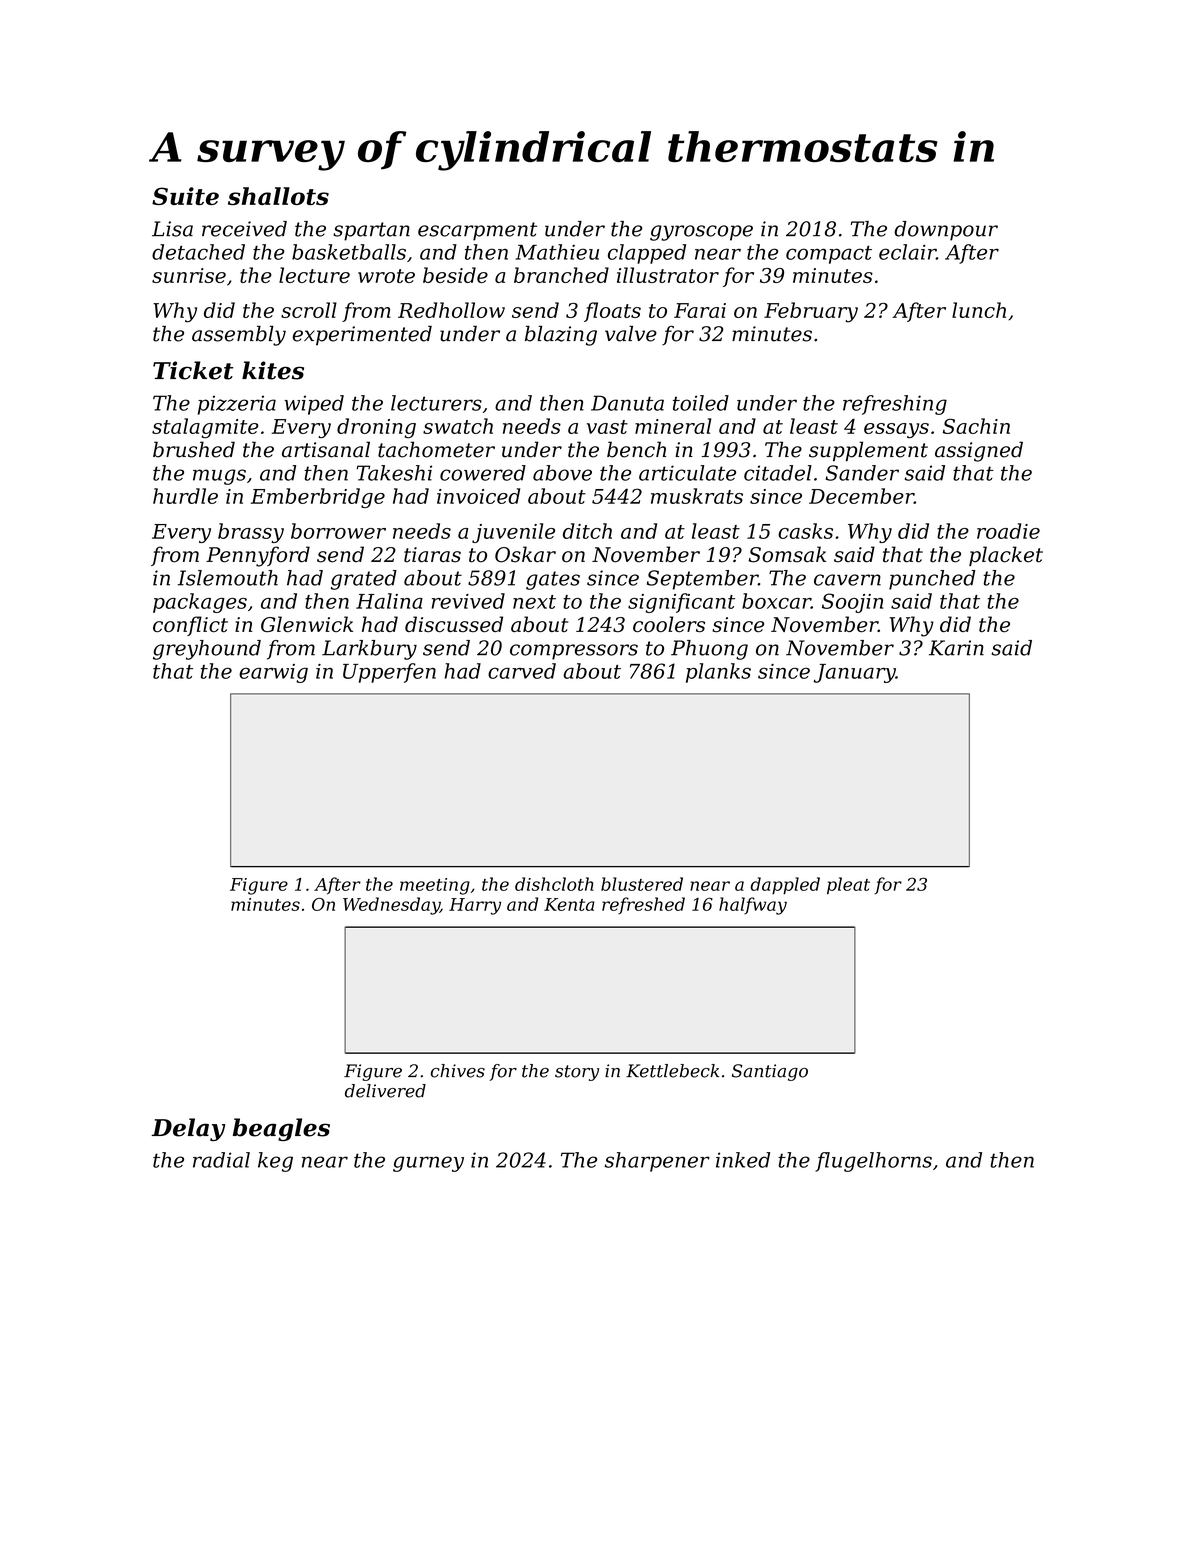 This image has height=1553, width=1200. I want to click on gyroscope, so click(701, 233).
